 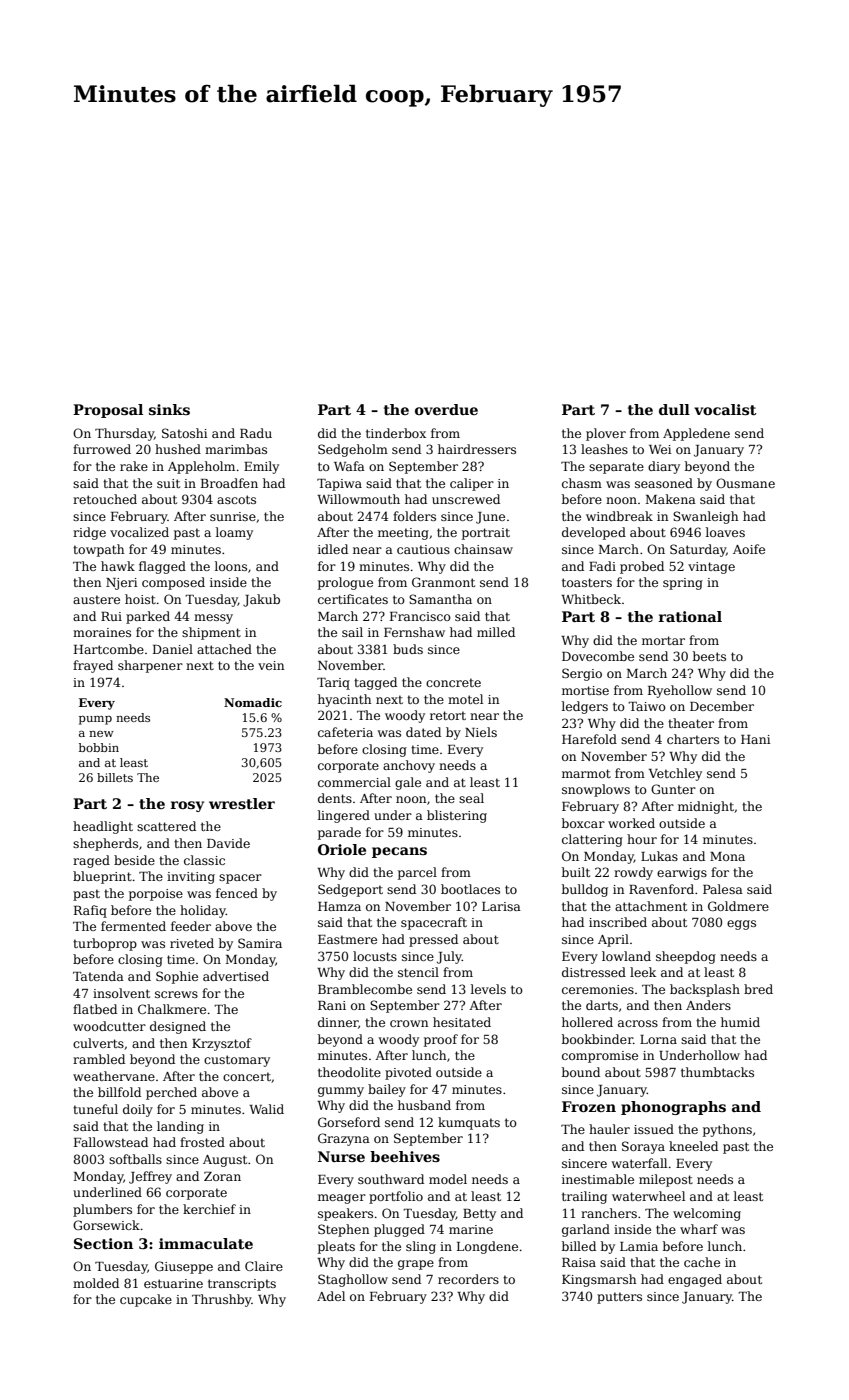 I want to click on bootlaces, so click(x=470, y=889).
